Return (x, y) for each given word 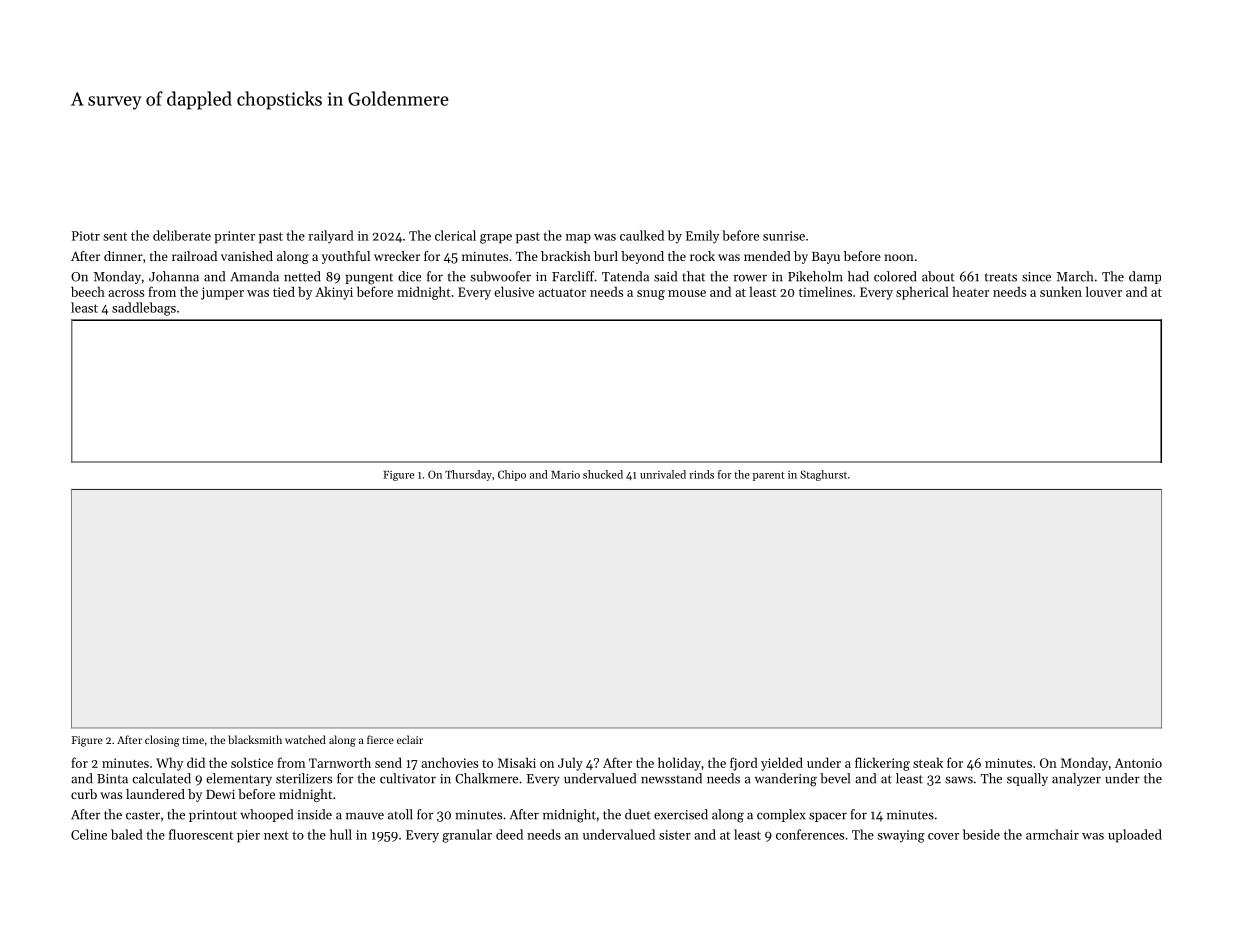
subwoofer (500, 276)
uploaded (1135, 836)
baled (127, 834)
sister (675, 835)
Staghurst (823, 475)
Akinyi (334, 293)
